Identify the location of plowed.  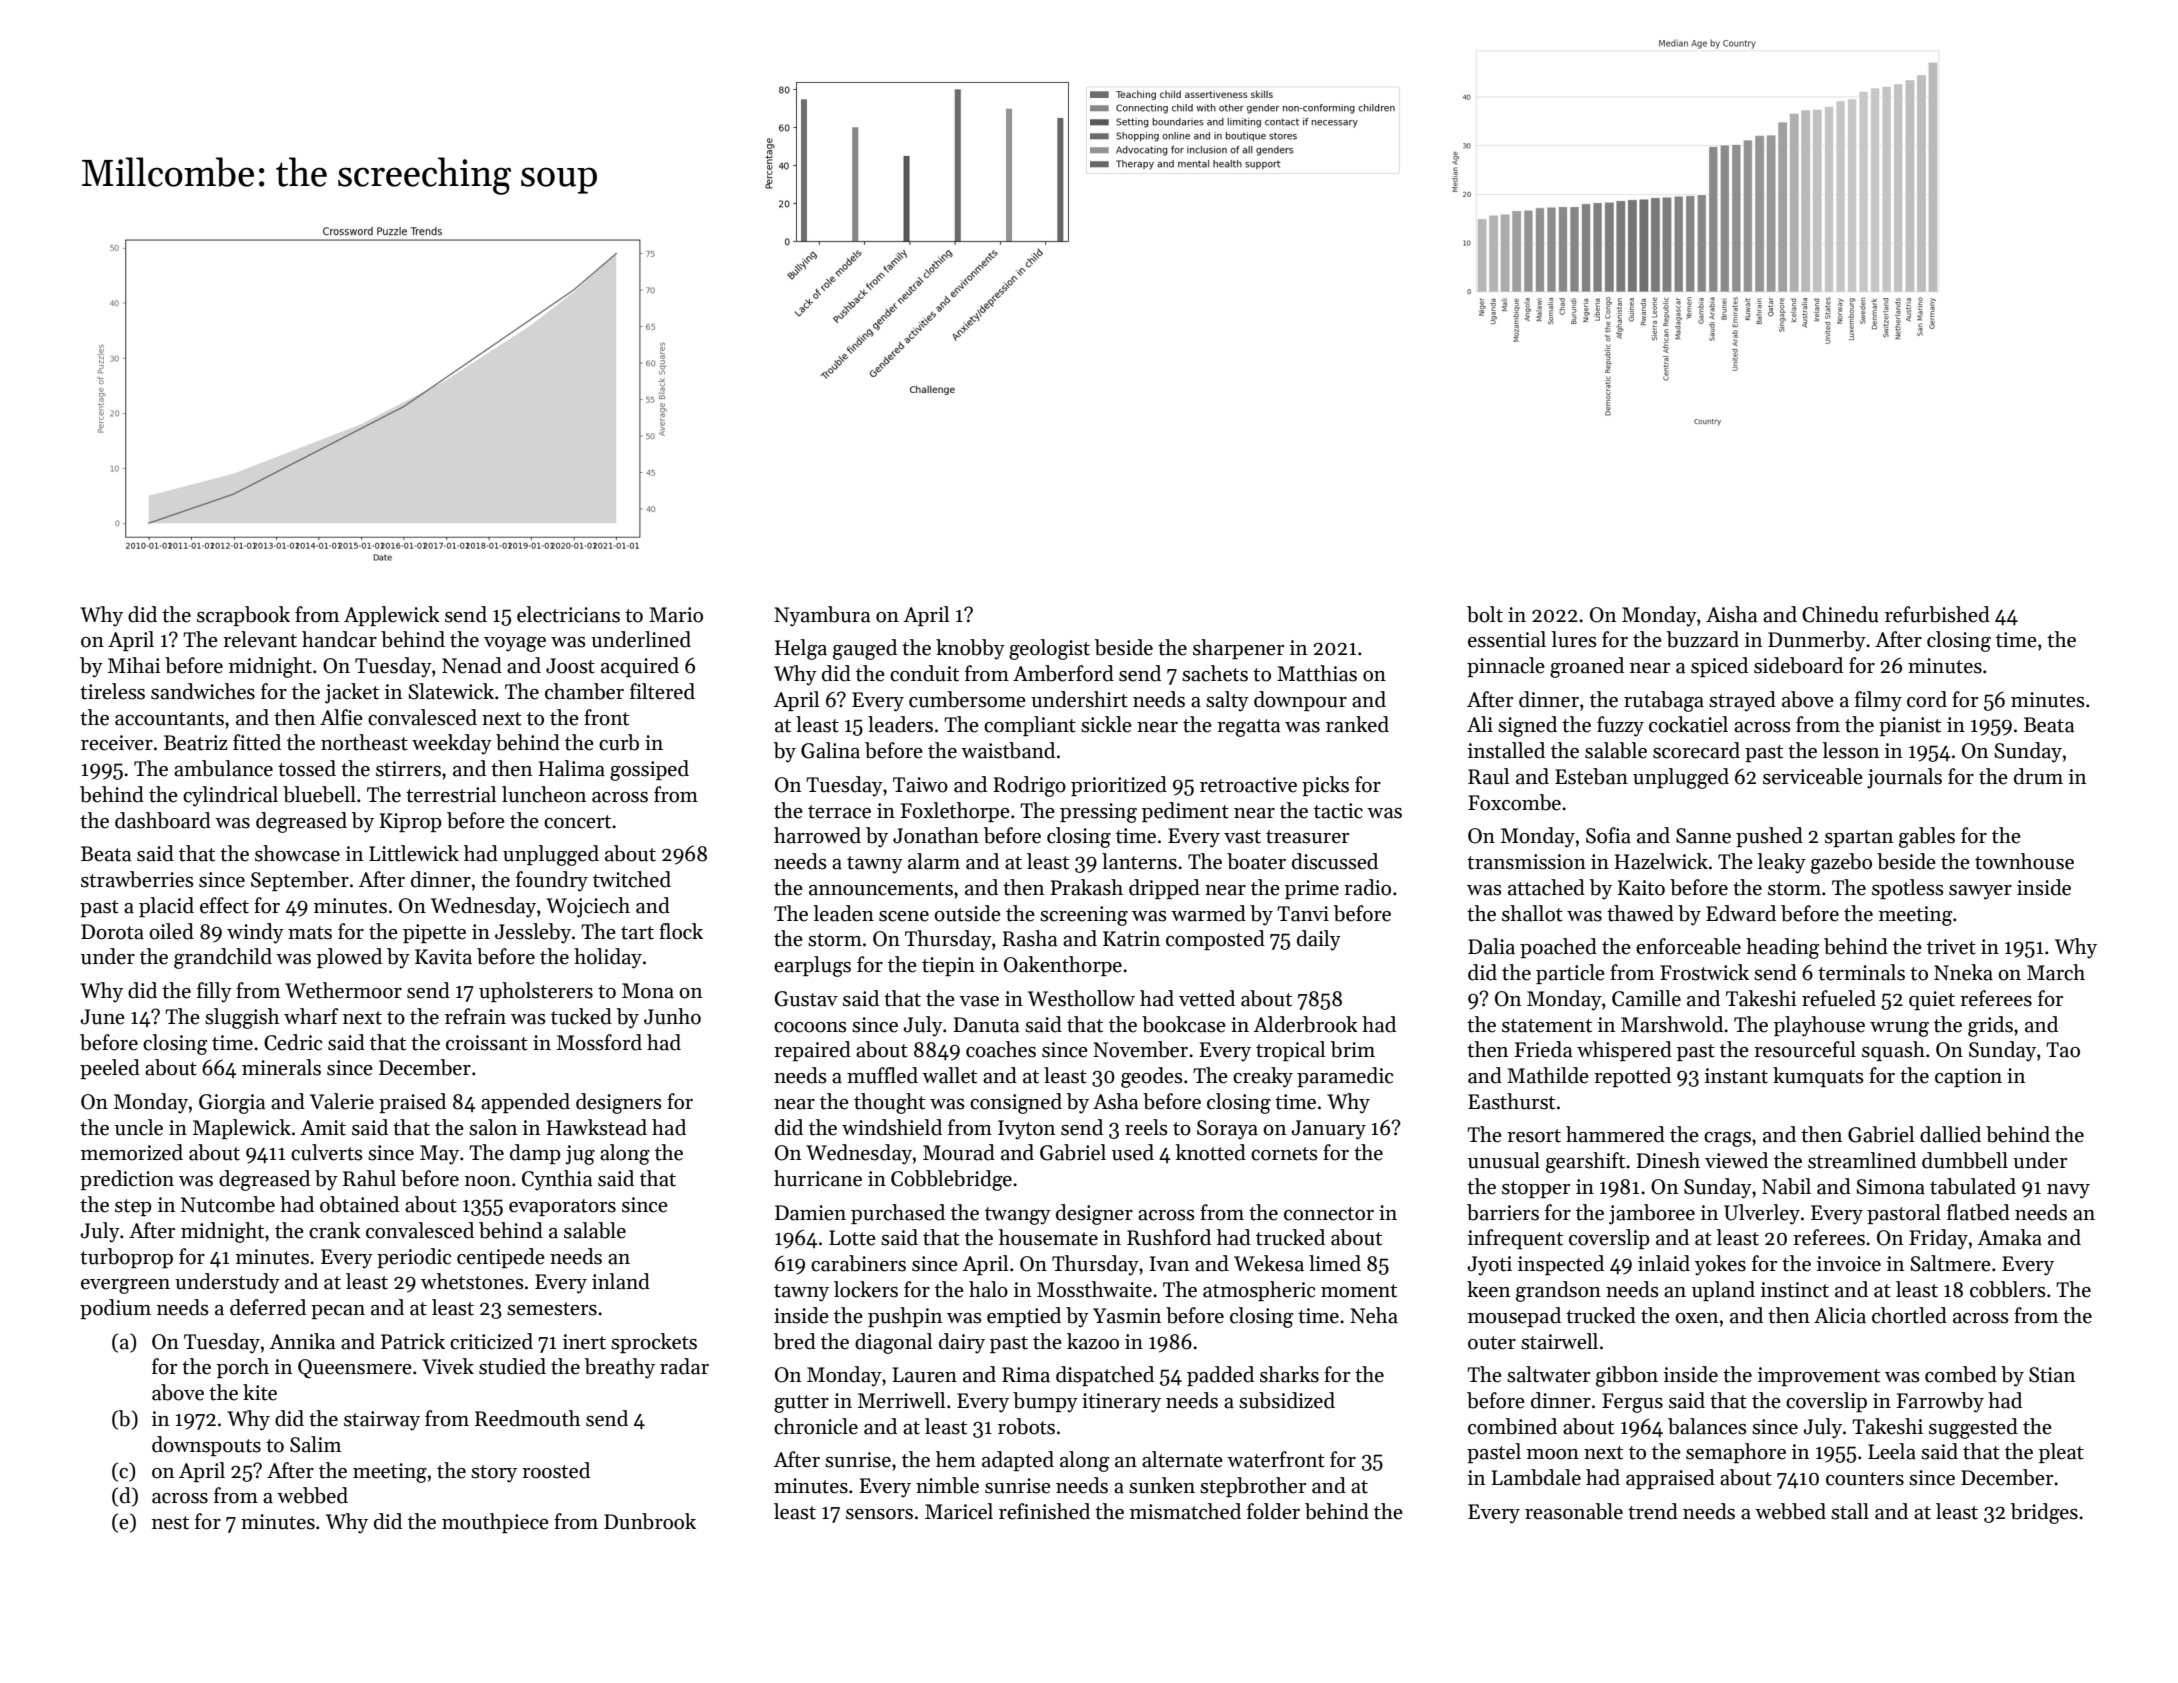
(349, 958).
